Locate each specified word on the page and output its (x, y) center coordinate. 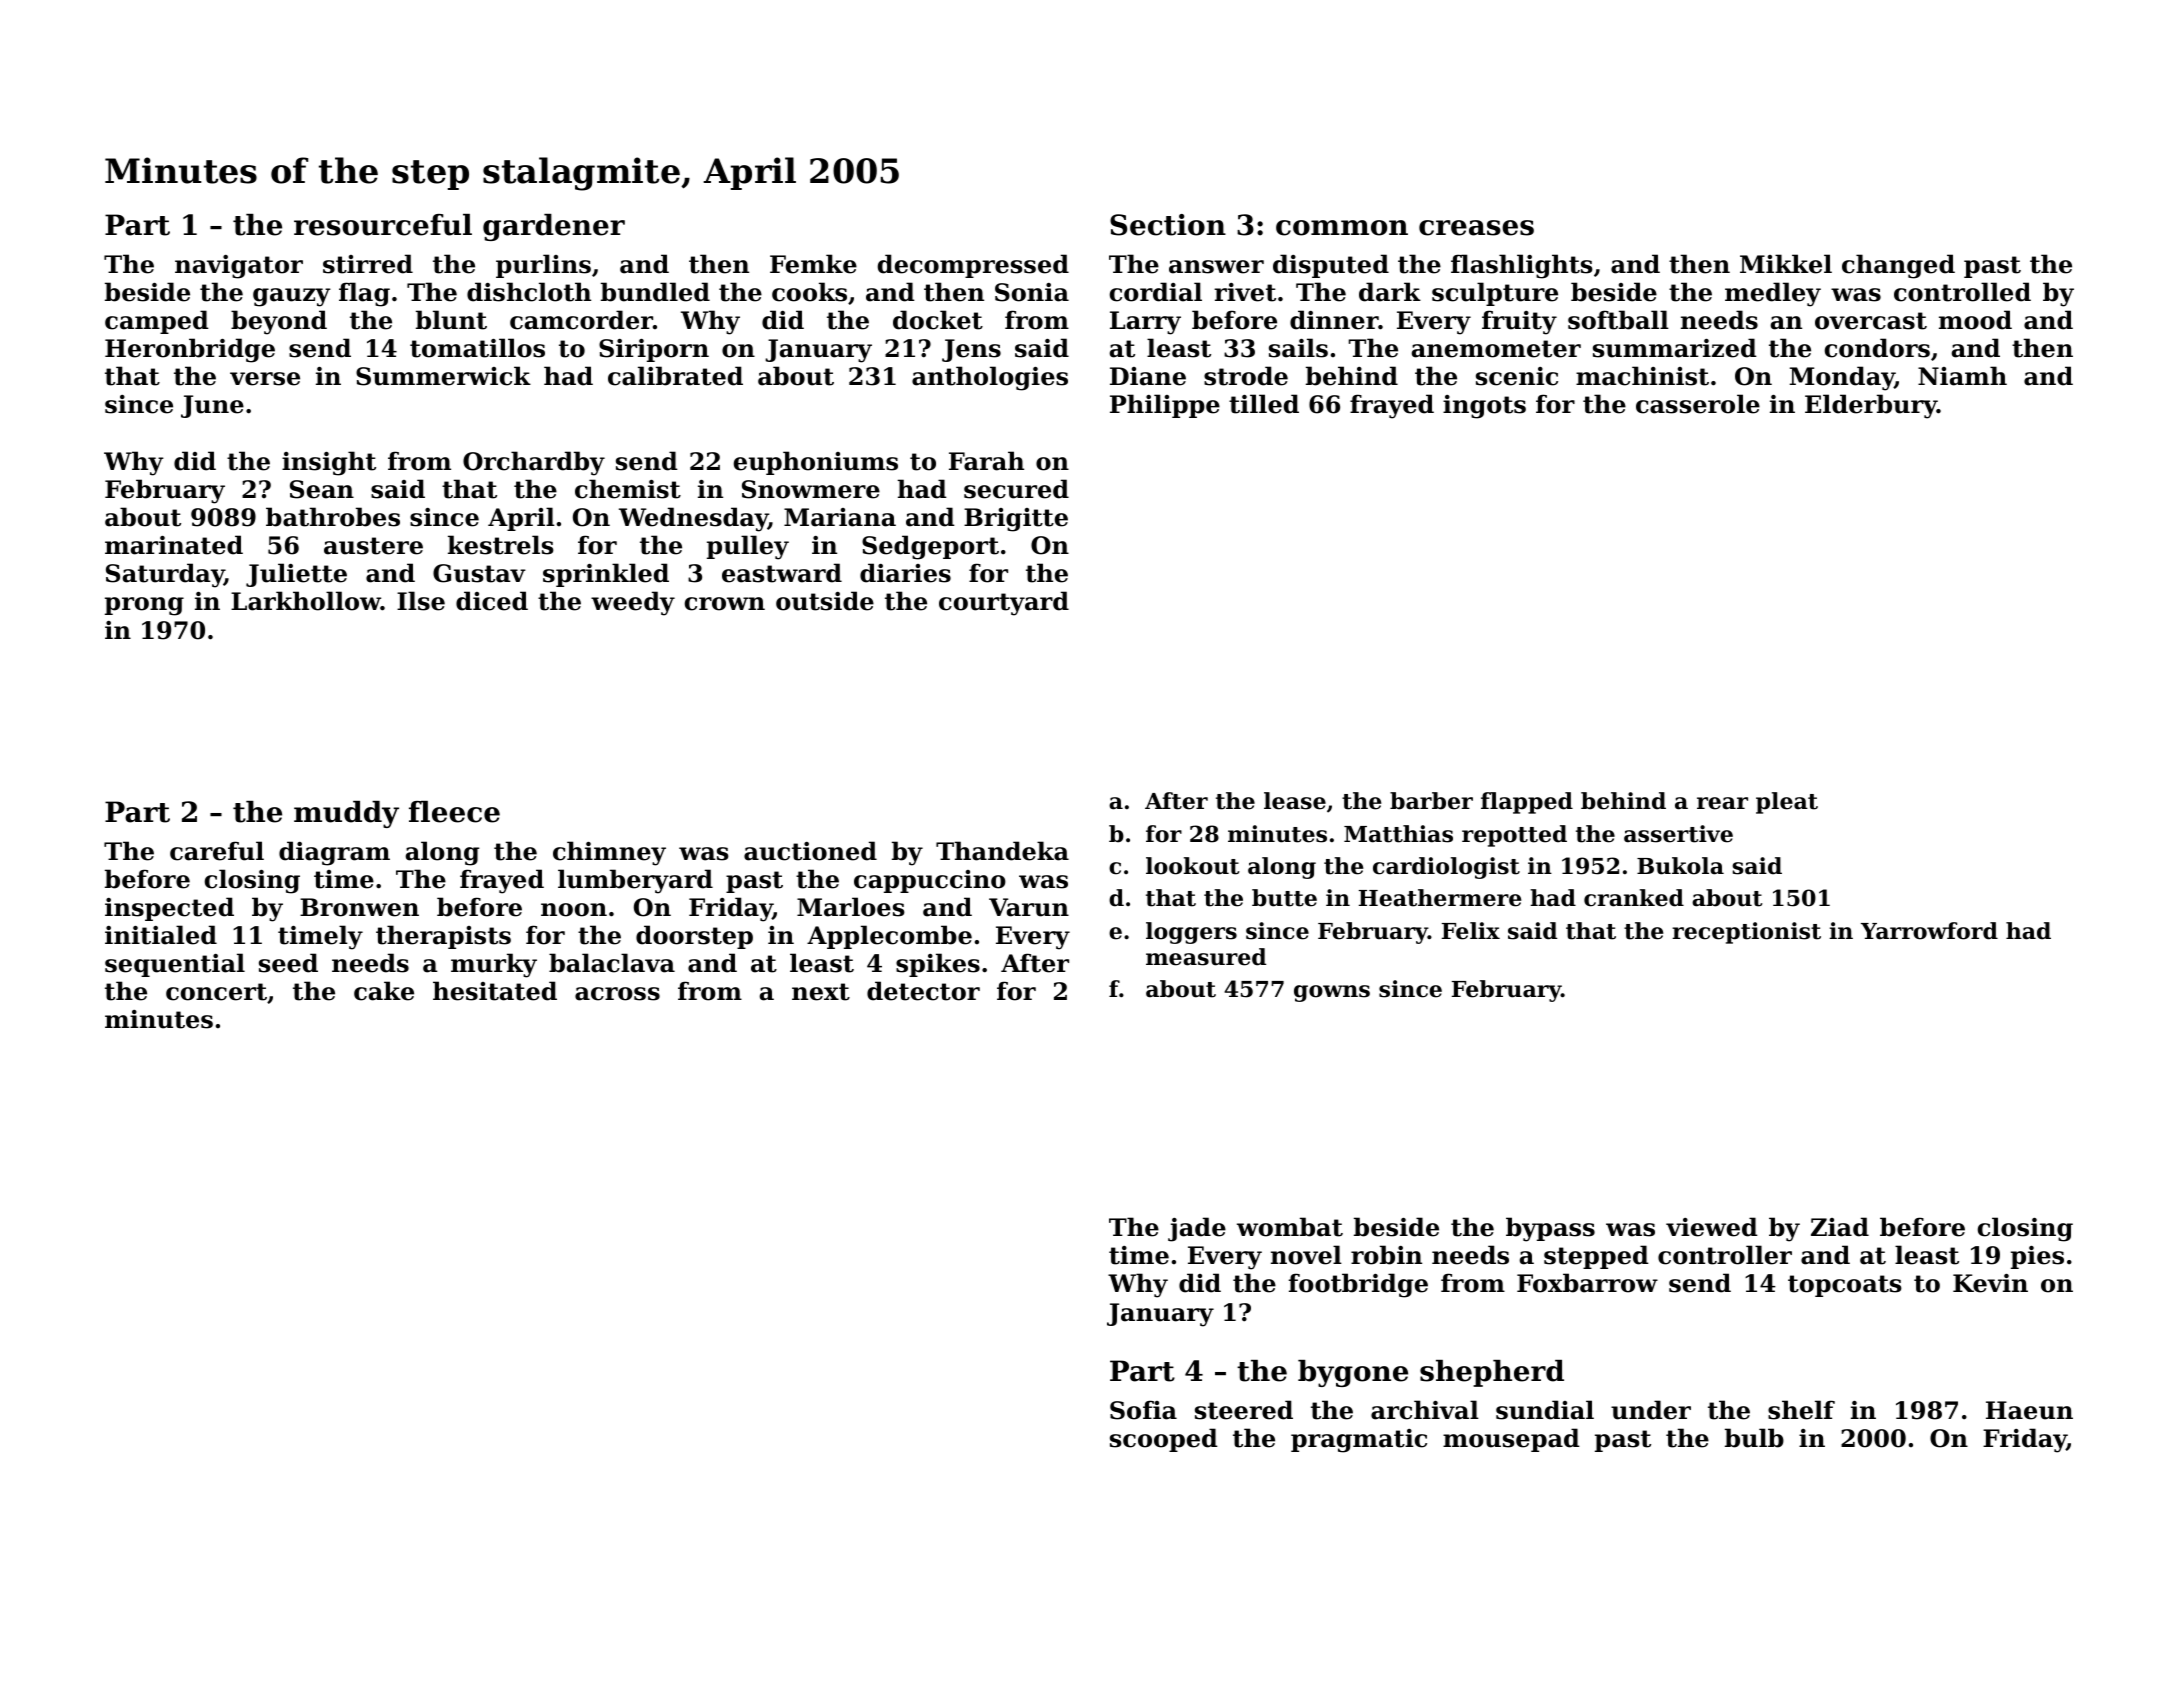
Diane (1148, 376)
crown (725, 604)
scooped (1164, 1440)
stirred (368, 264)
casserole (1698, 404)
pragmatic (1359, 1441)
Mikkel (1786, 264)
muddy (346, 814)
